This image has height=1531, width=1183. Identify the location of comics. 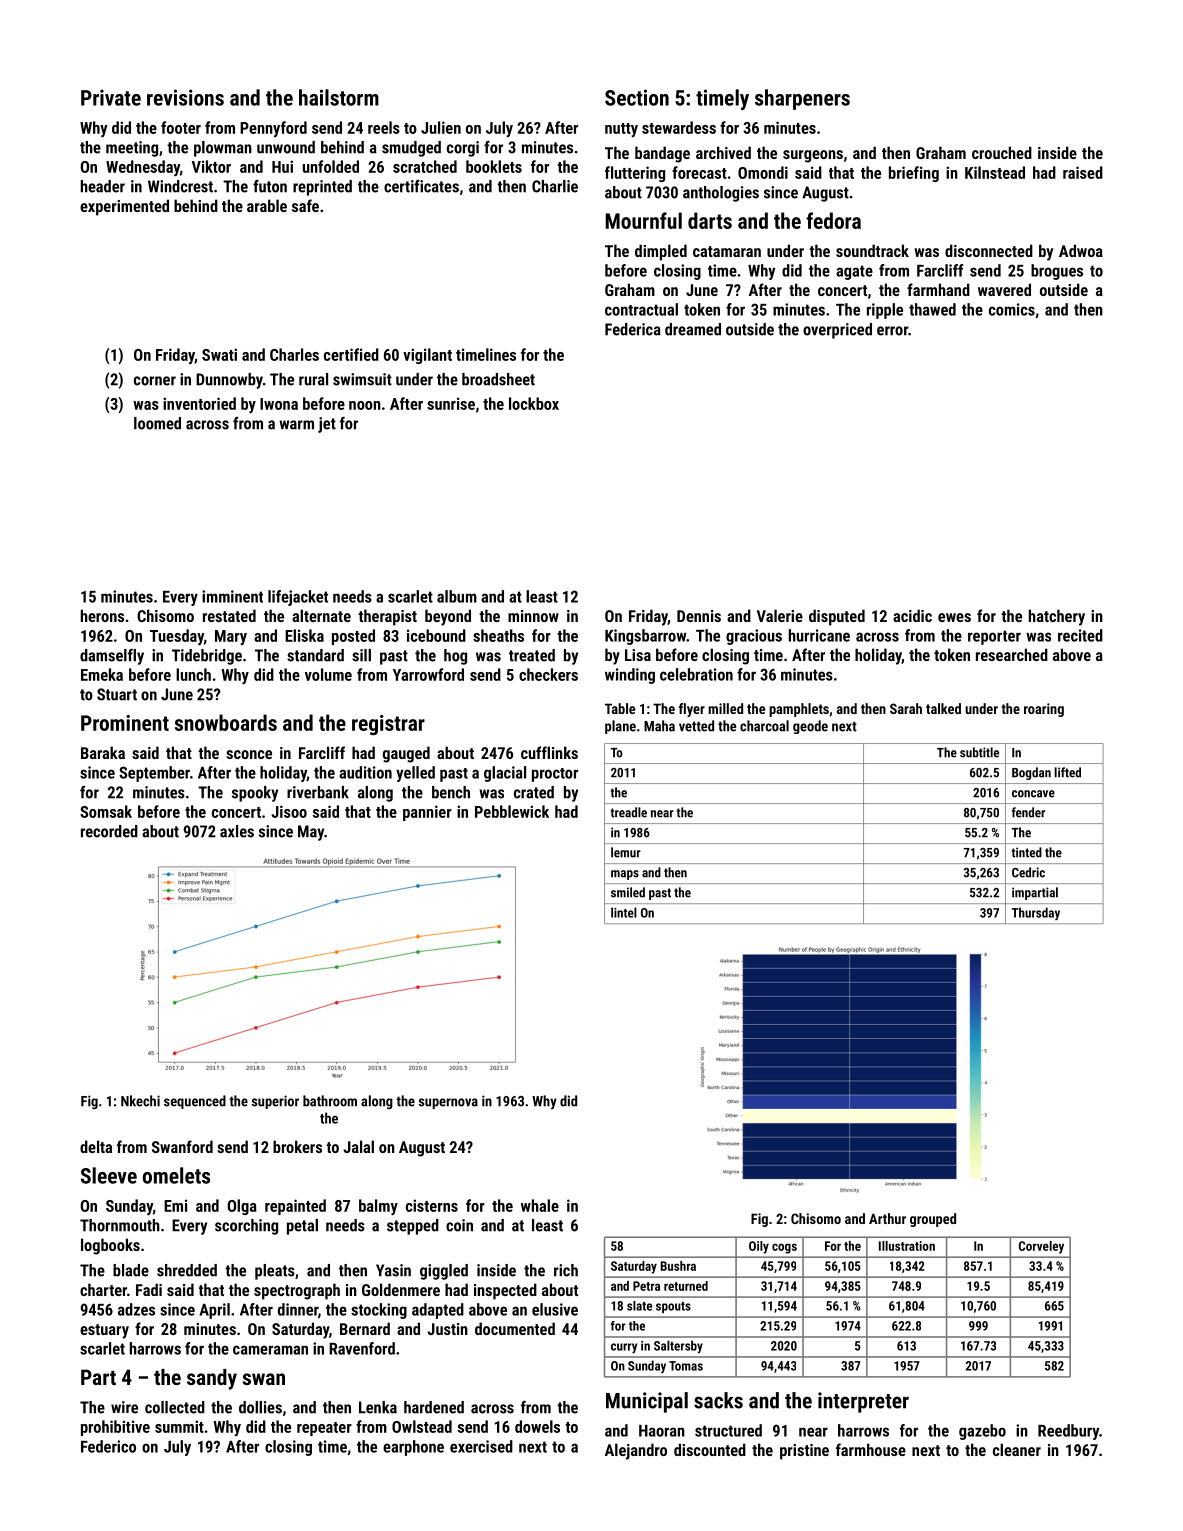
(1012, 309).
